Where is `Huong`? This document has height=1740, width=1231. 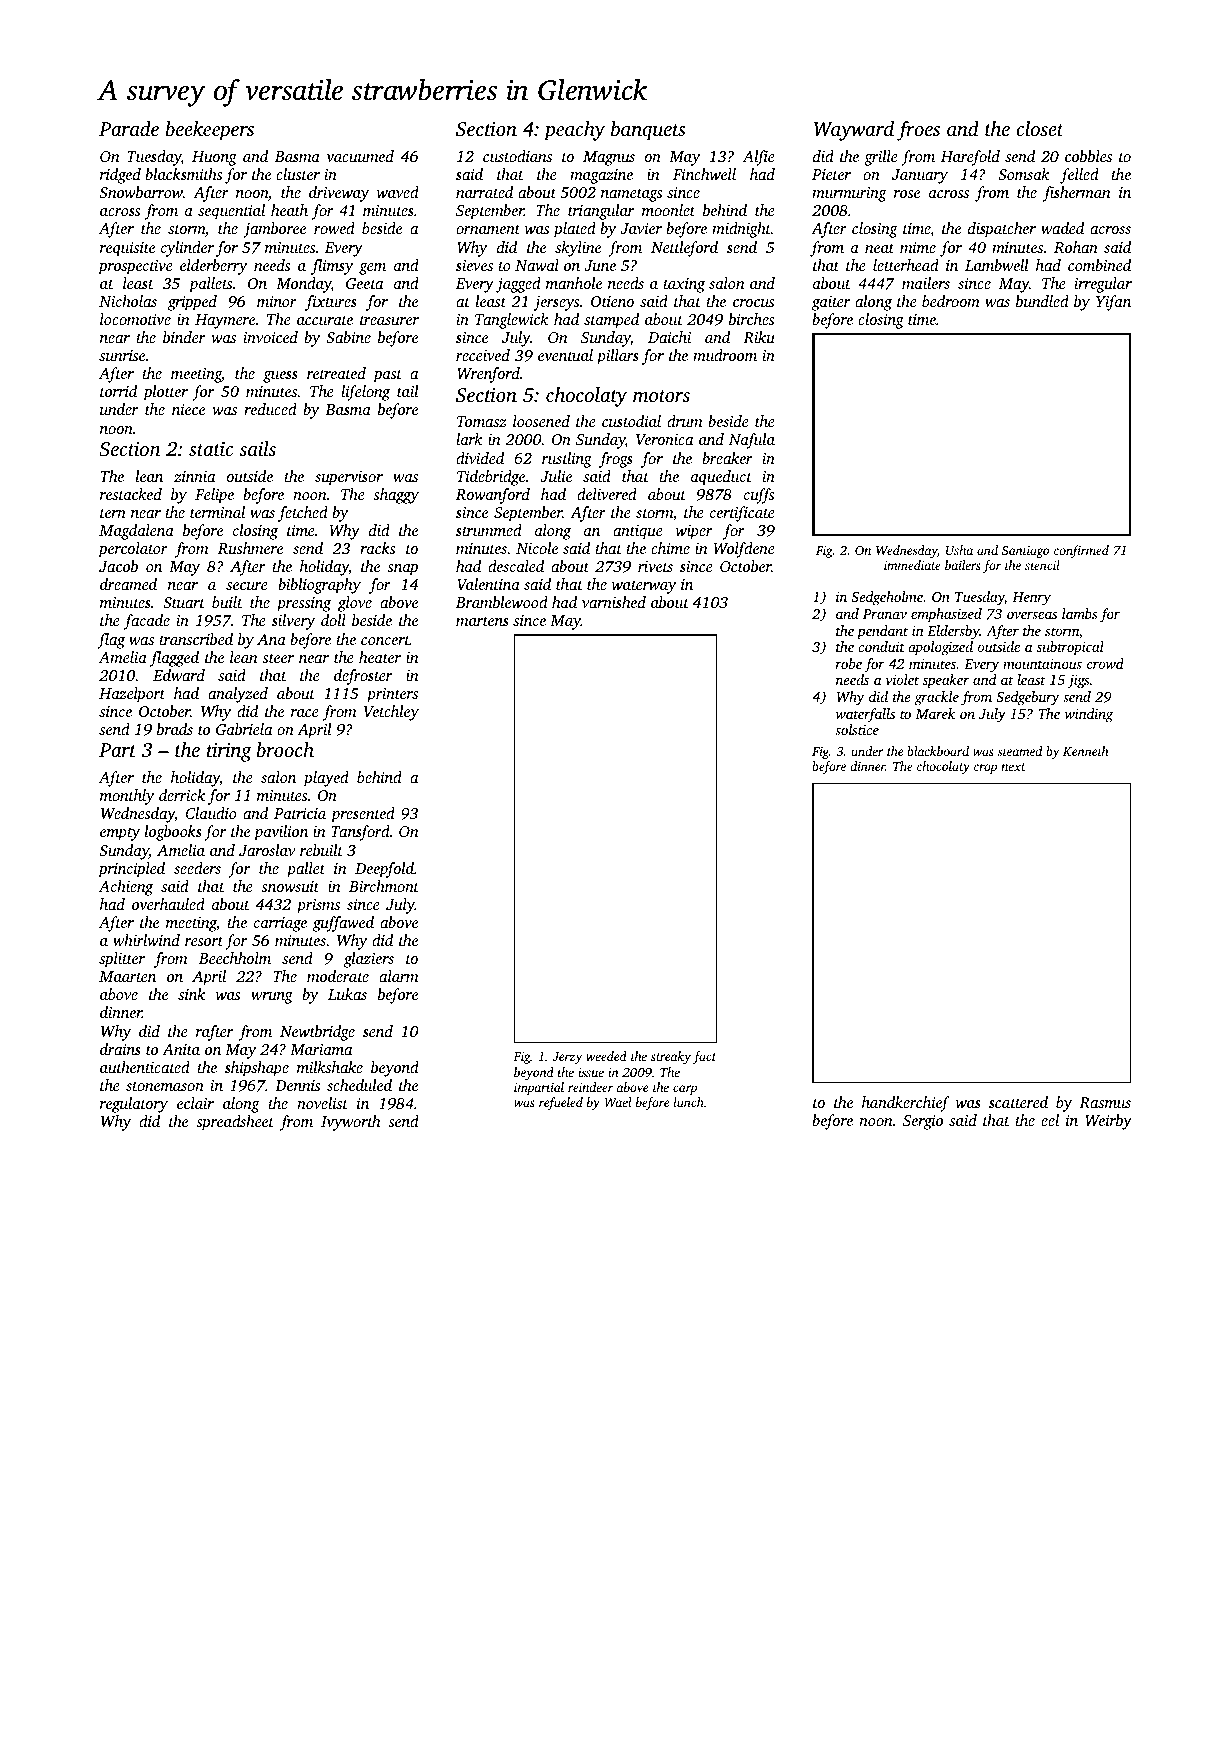
Huong is located at coordinates (214, 158).
